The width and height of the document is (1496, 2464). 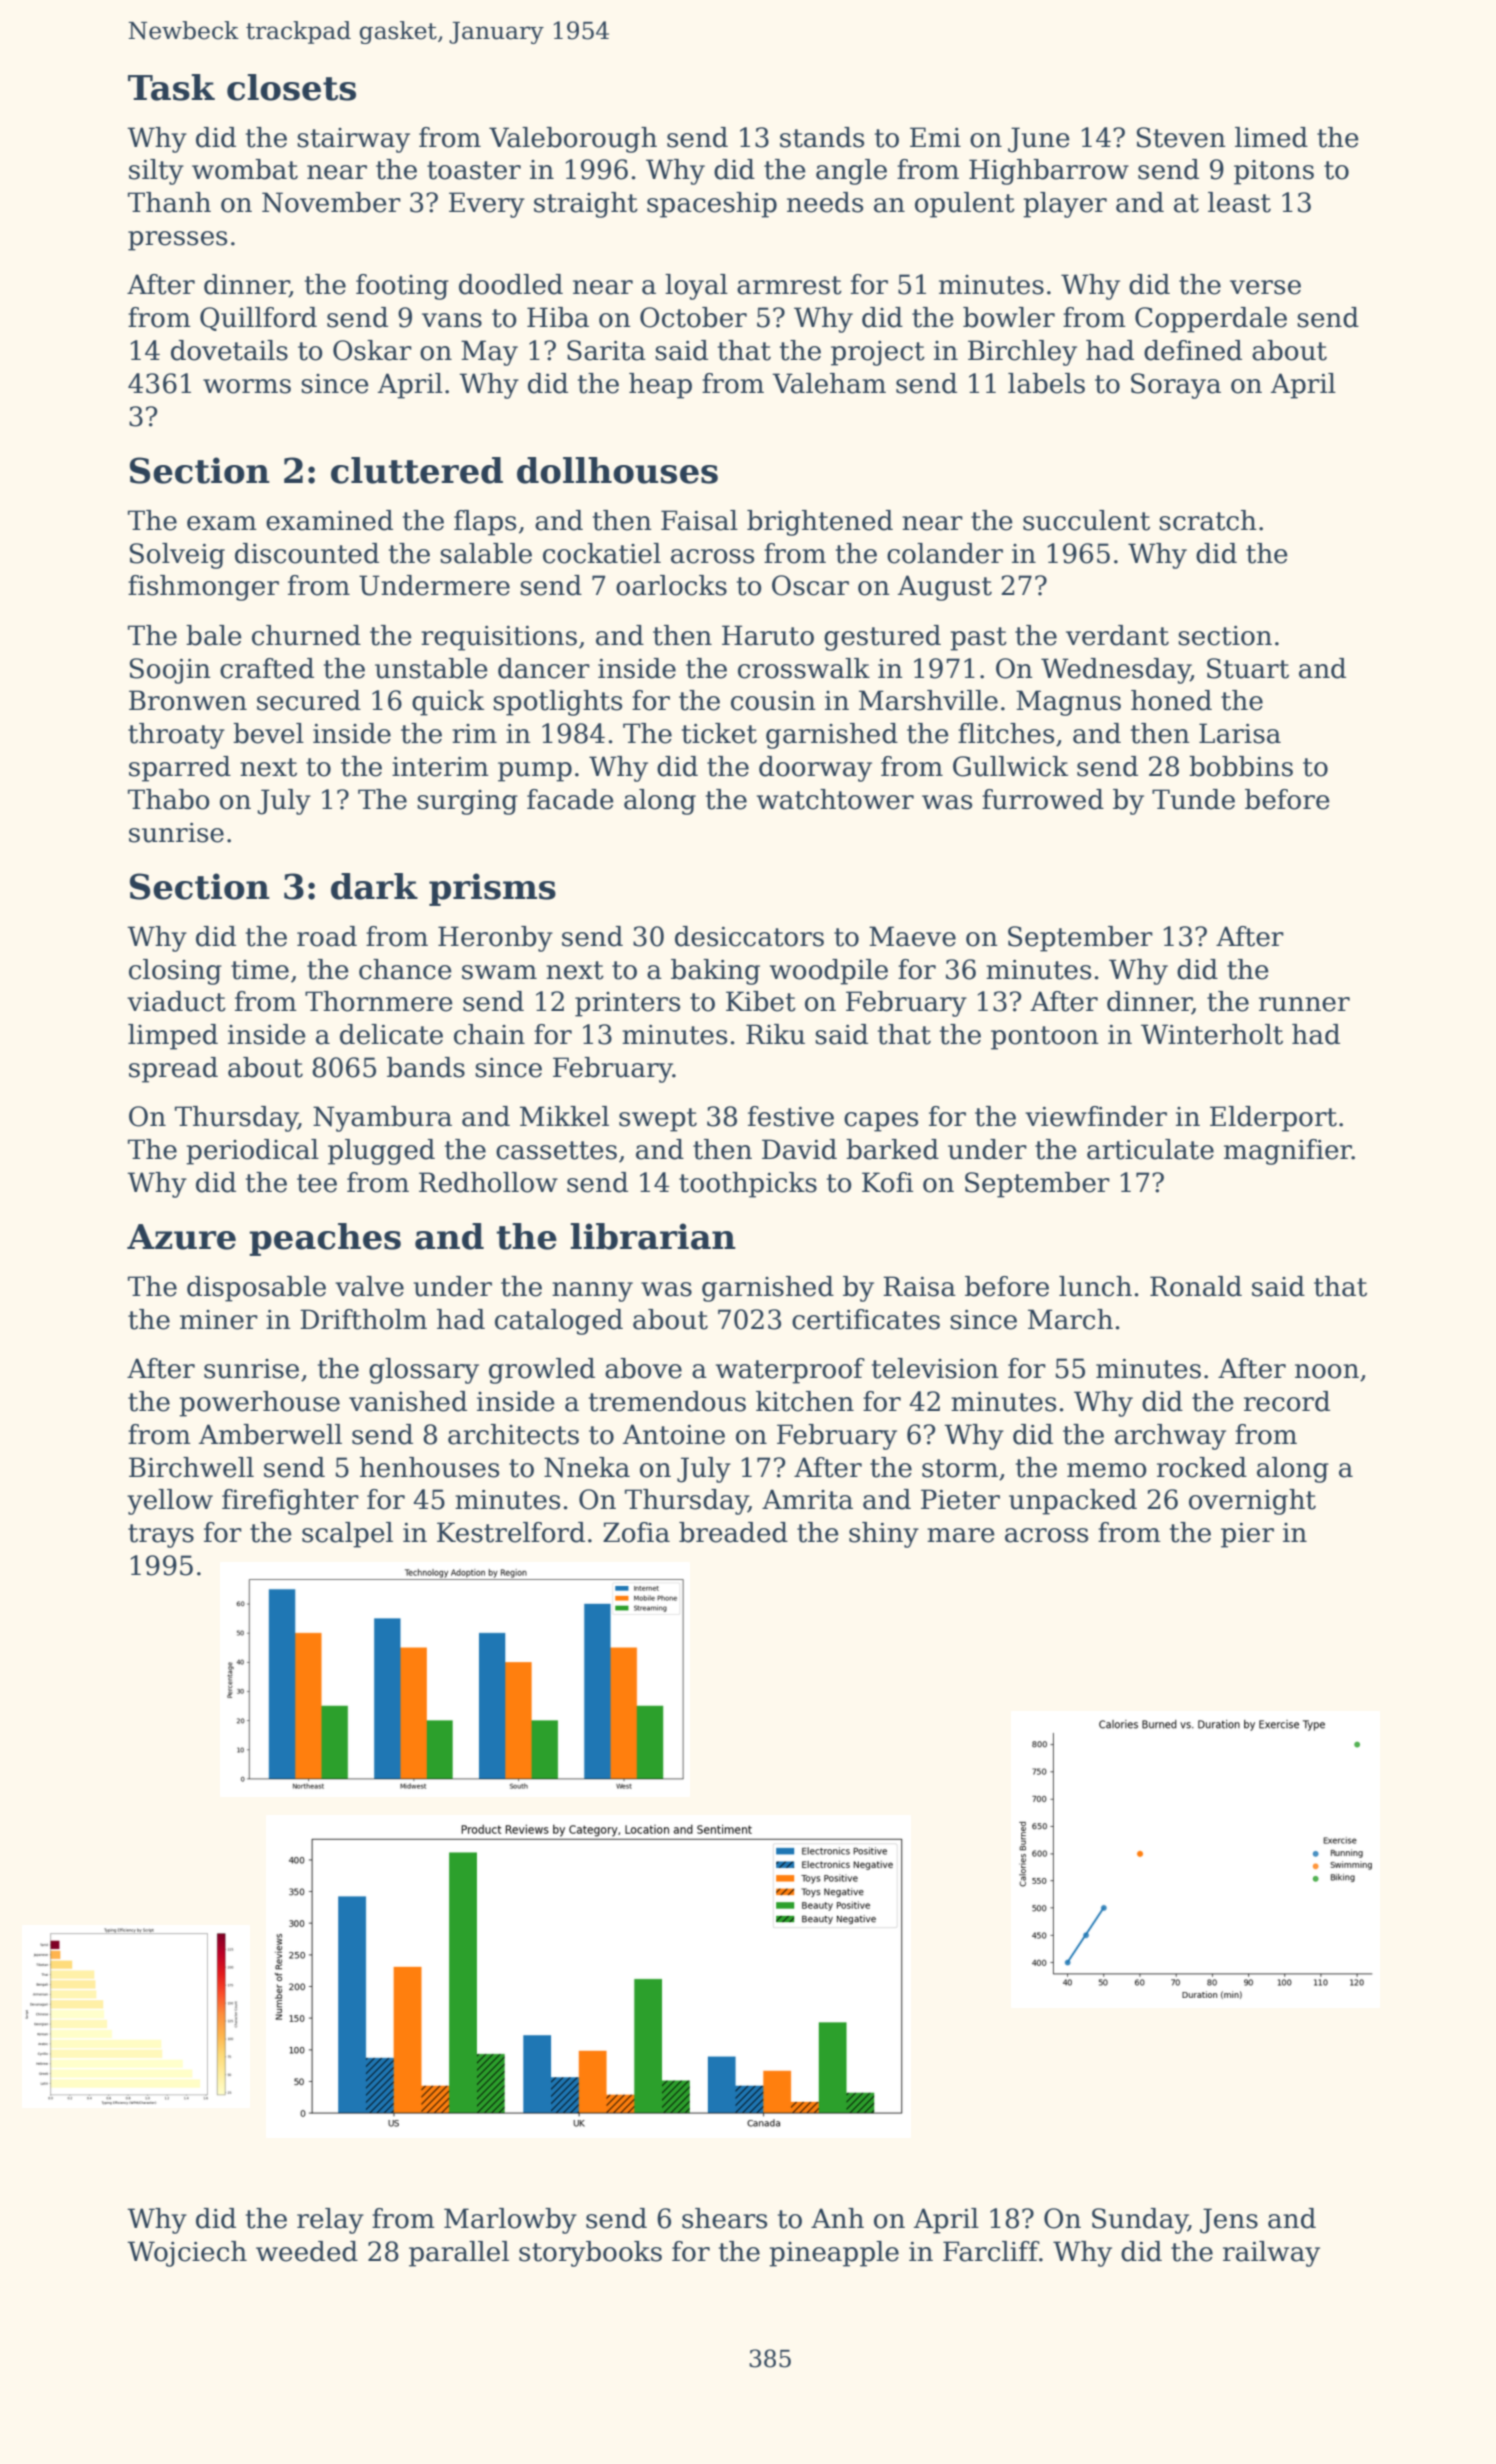 What do you see at coordinates (1171, 700) in the document?
I see `honed` at bounding box center [1171, 700].
